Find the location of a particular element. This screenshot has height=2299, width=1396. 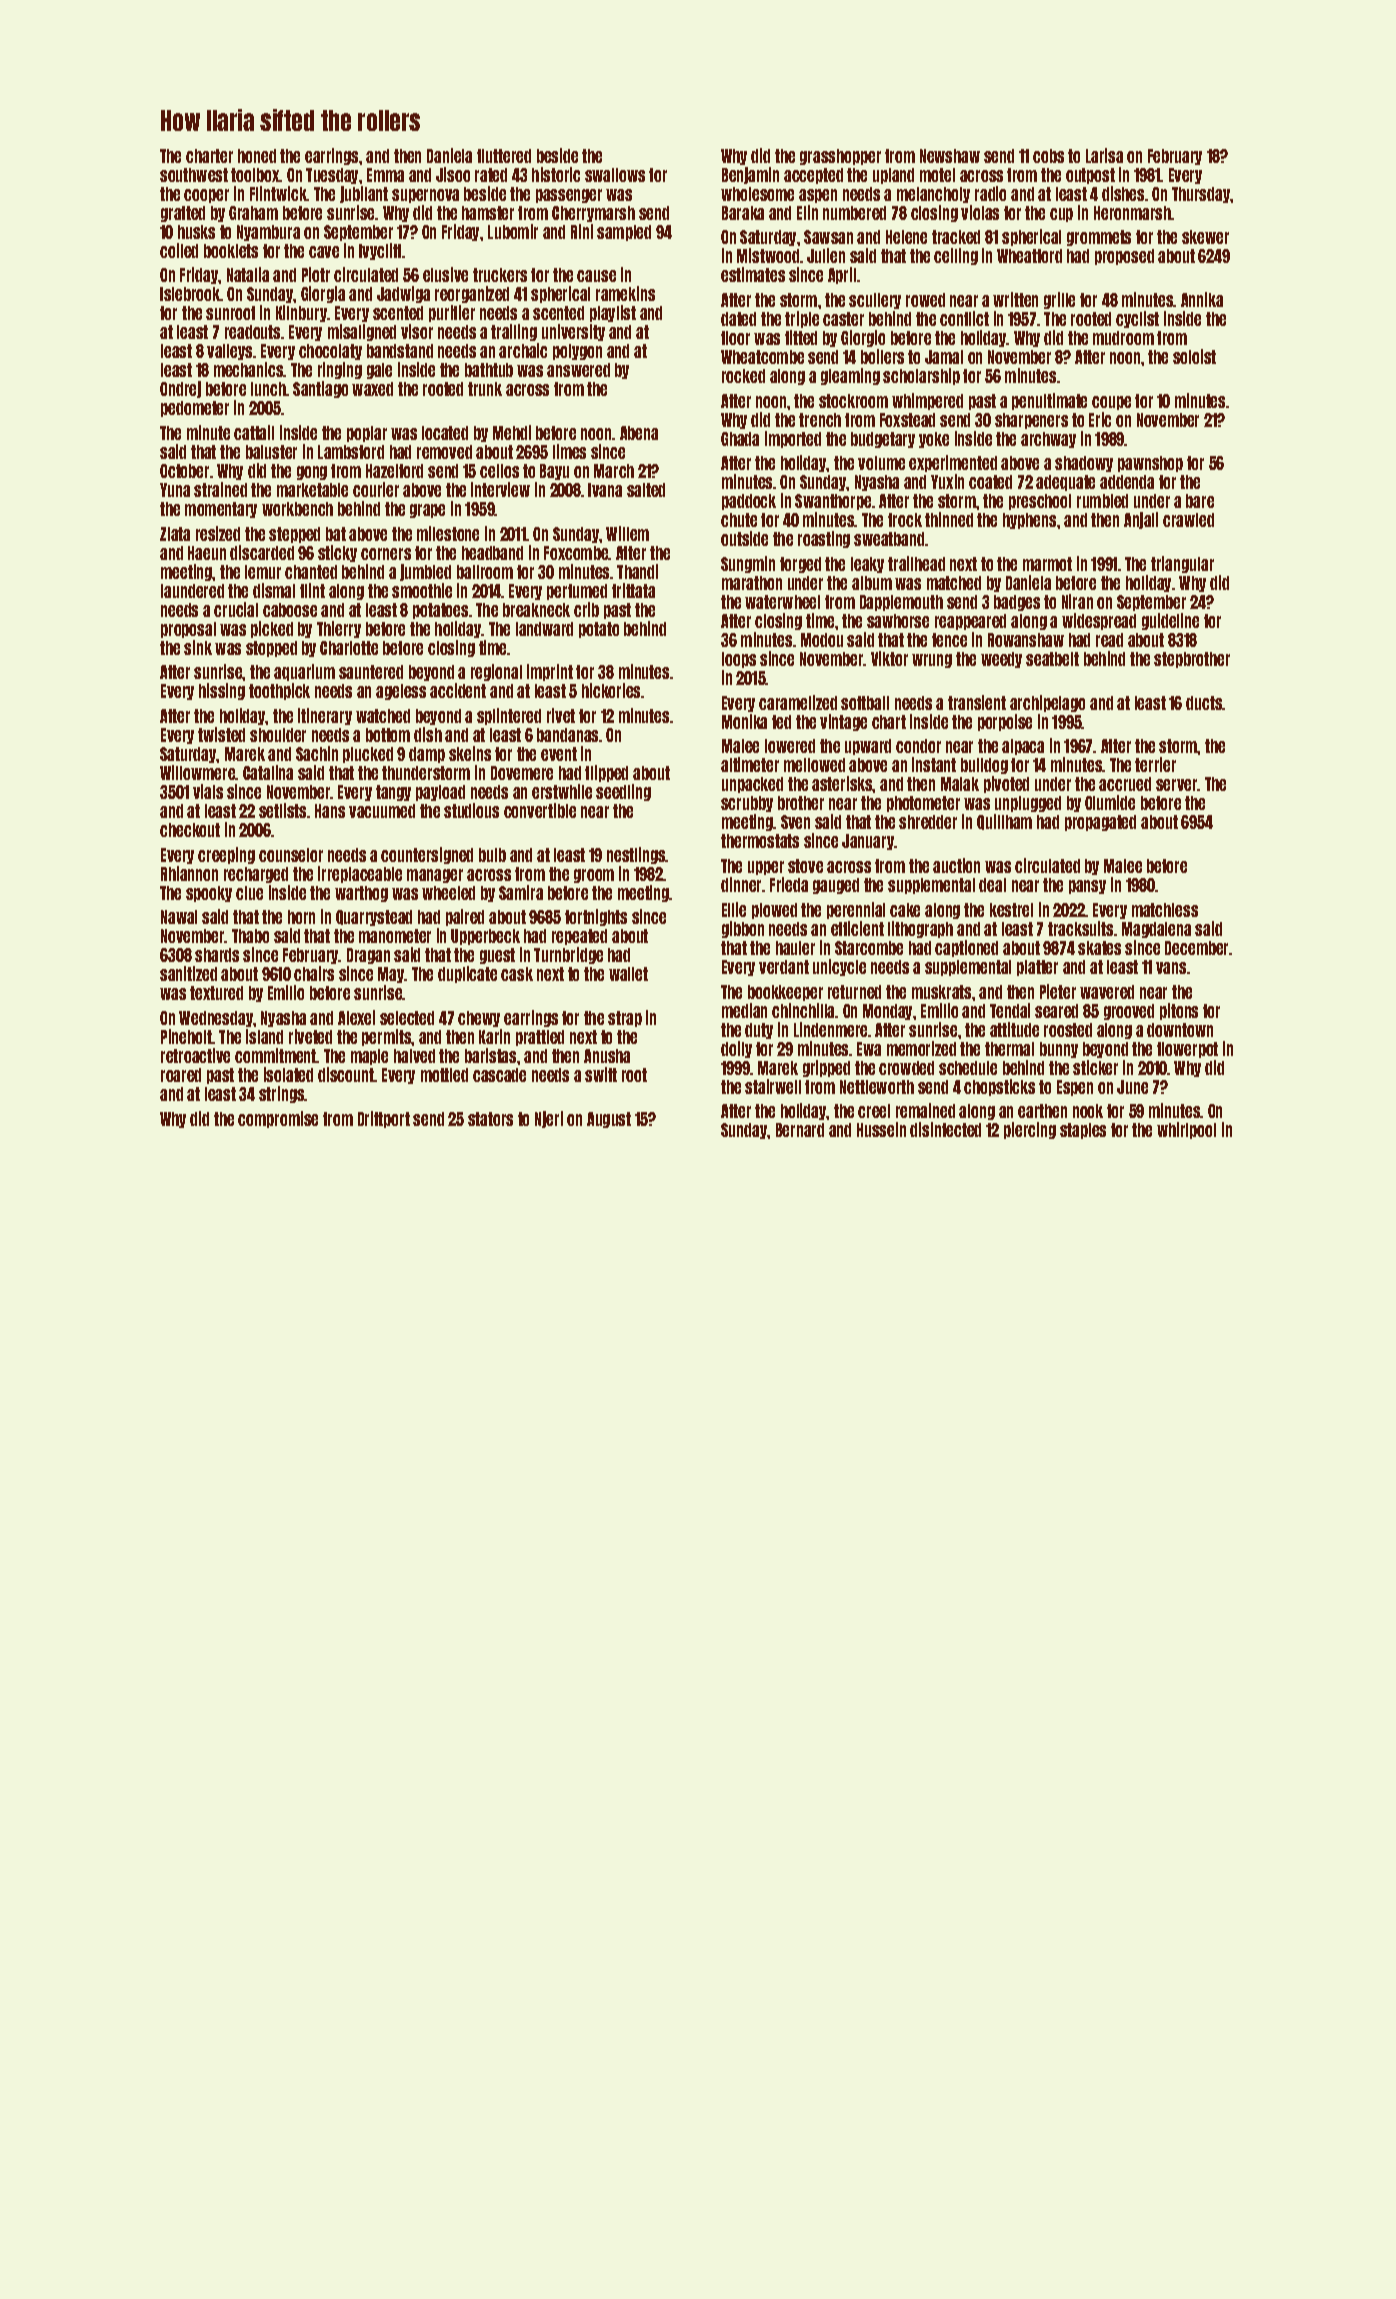

pawnshop is located at coordinates (1150, 464).
